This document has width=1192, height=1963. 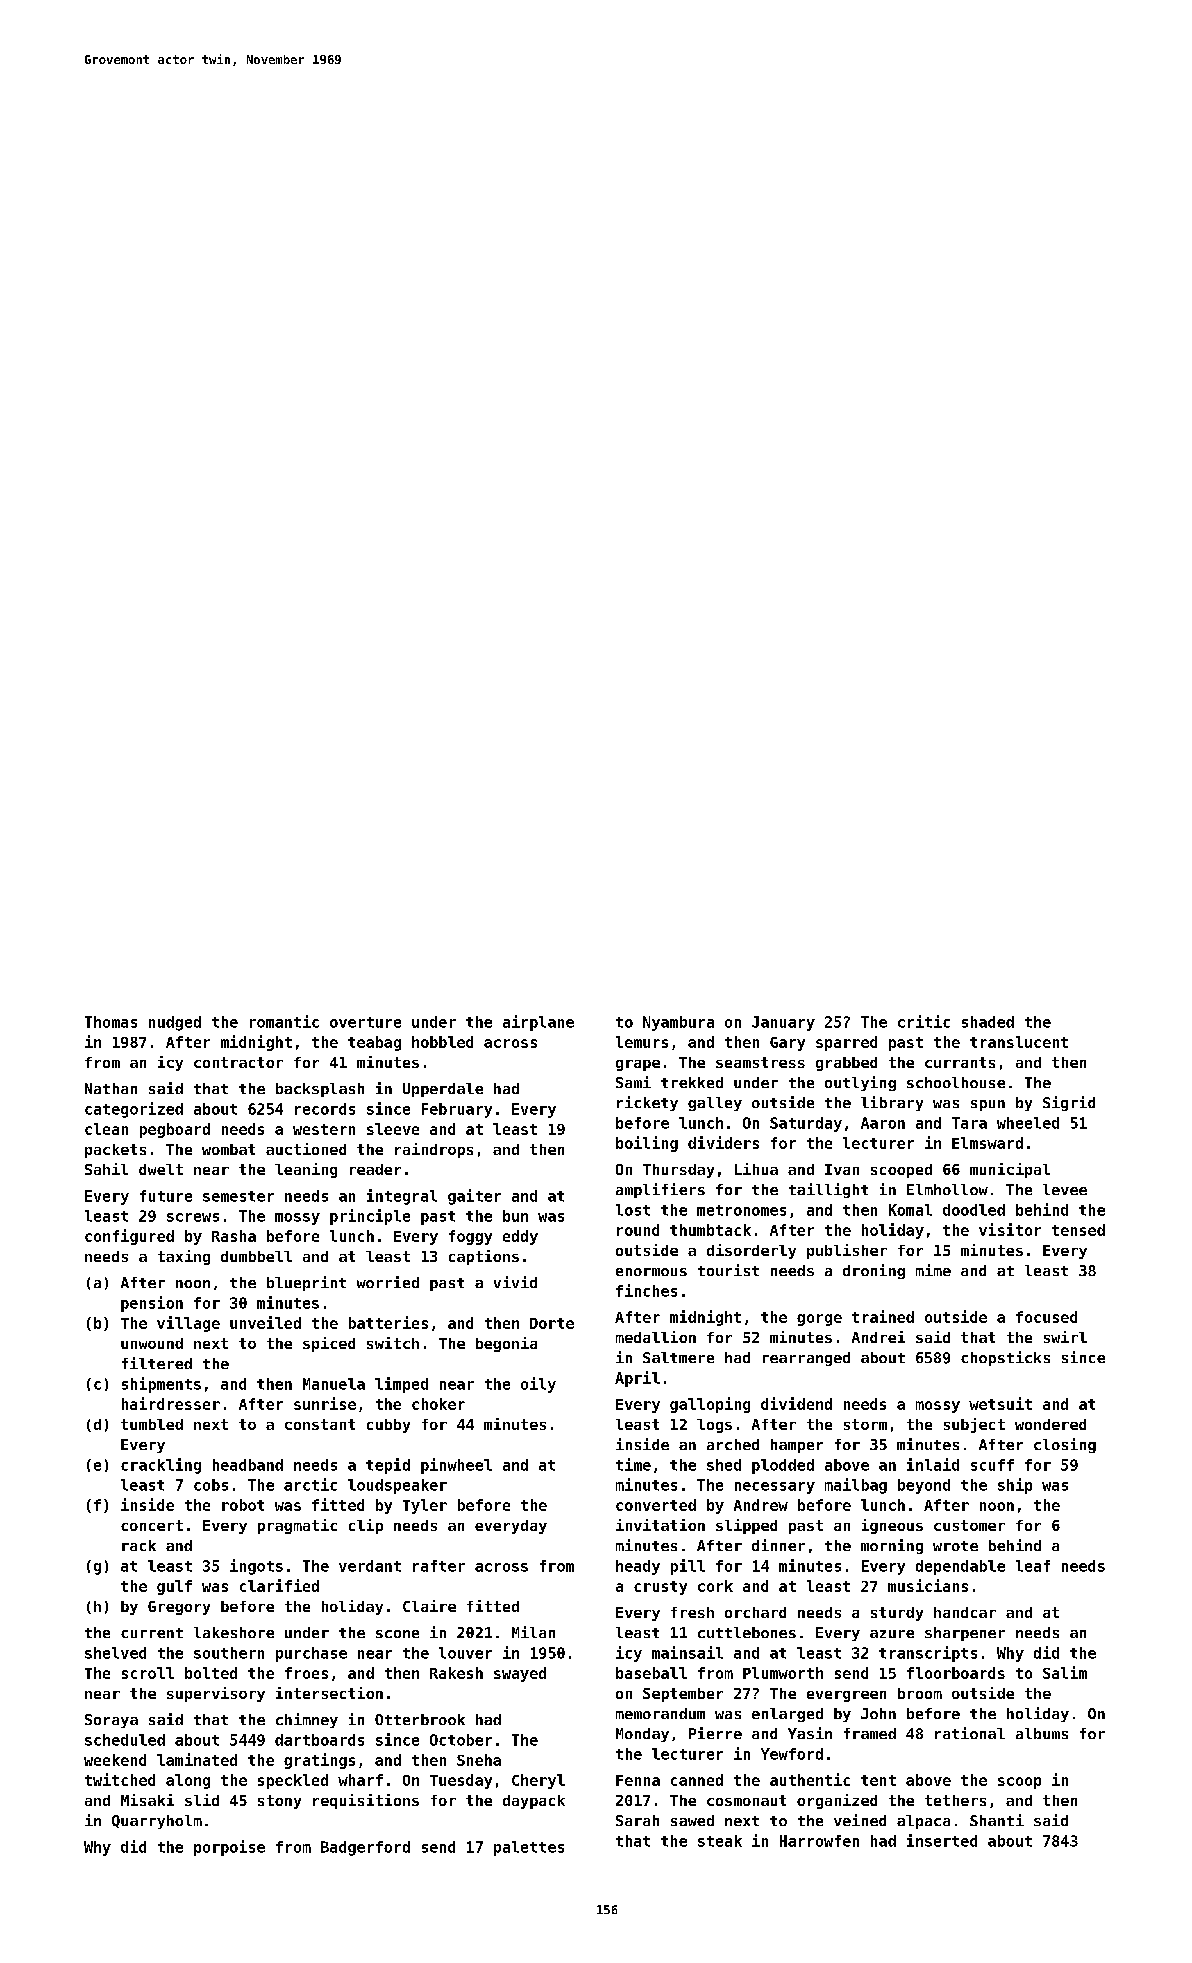 I want to click on transcripts, so click(x=928, y=1654).
